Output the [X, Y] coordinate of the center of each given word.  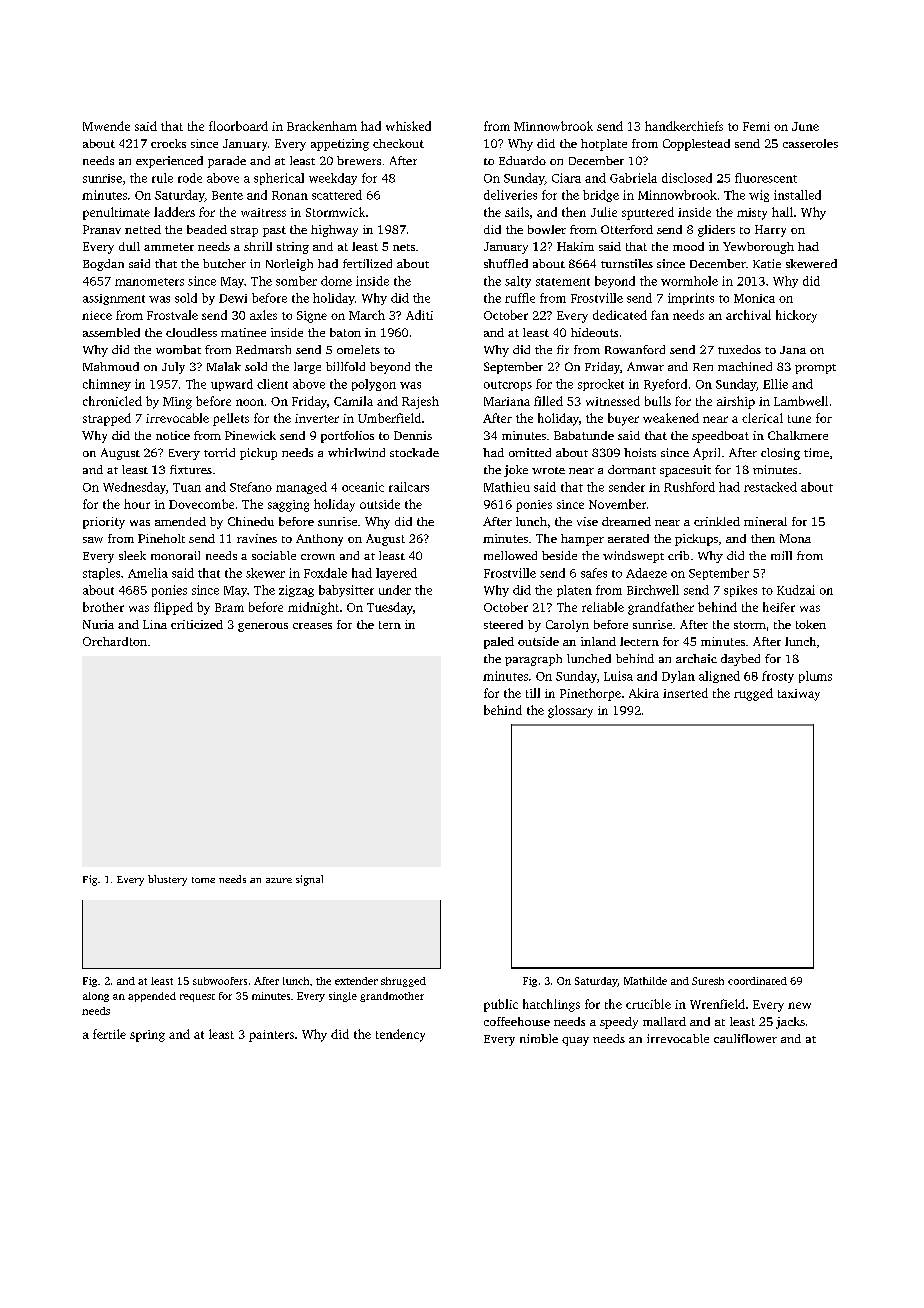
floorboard [238, 126]
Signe [312, 317]
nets [404, 247]
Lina [155, 624]
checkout [398, 143]
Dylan [678, 677]
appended [152, 997]
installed [797, 195]
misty [752, 214]
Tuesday [390, 608]
